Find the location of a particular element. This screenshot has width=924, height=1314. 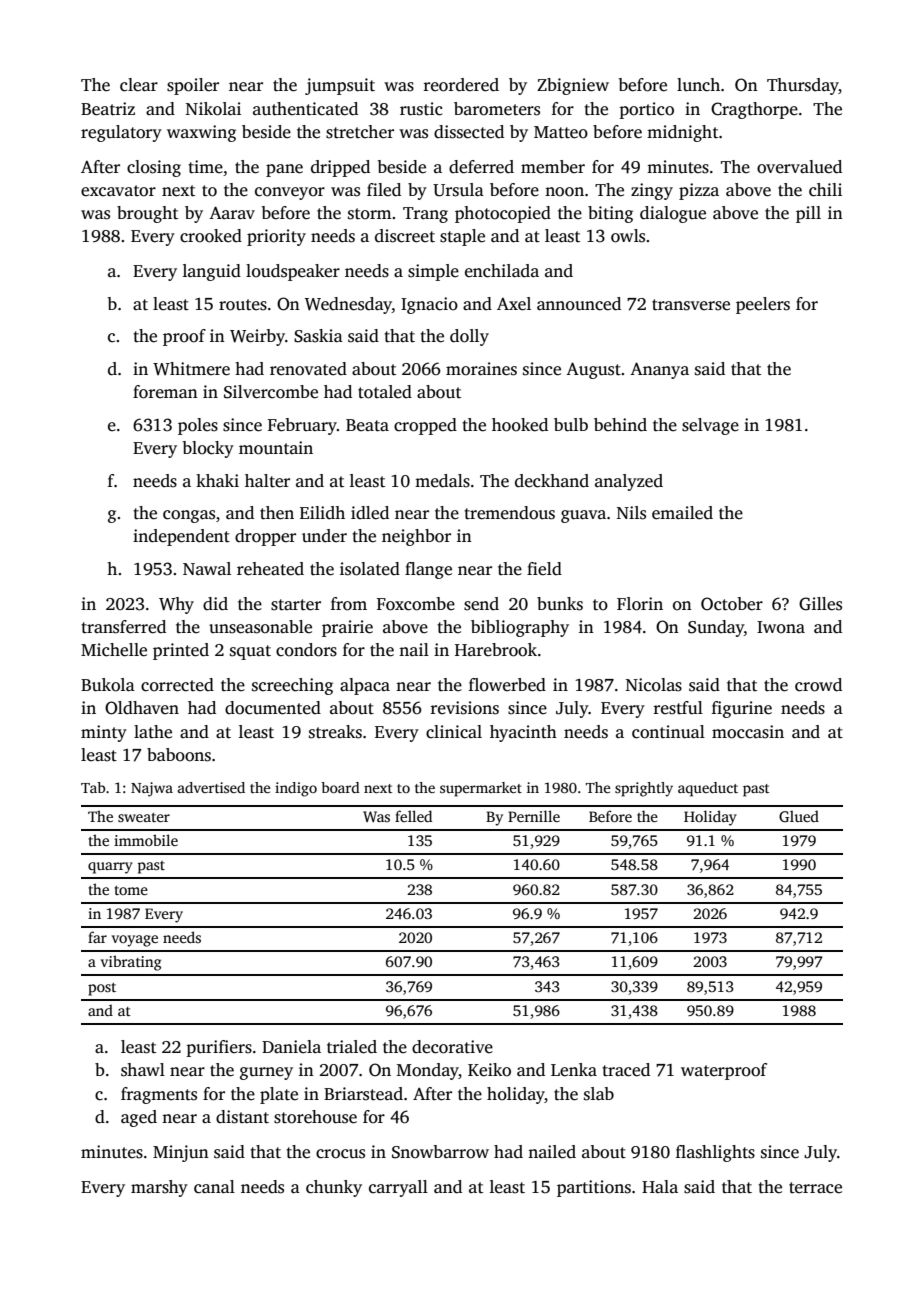

Glued is located at coordinates (799, 816).
